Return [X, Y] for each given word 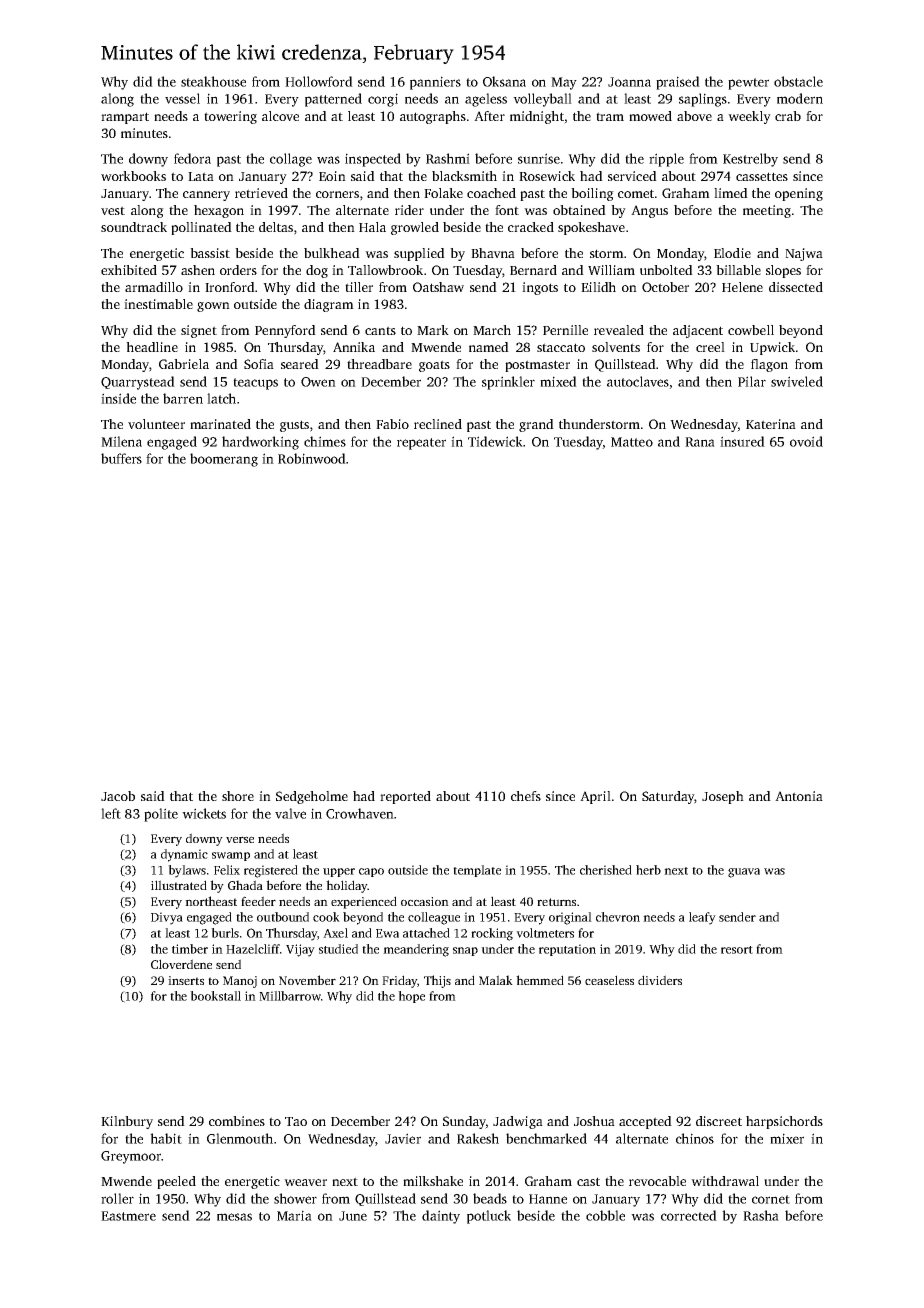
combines [237, 1121]
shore [238, 796]
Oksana [504, 81]
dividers [660, 980]
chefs [526, 796]
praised [678, 83]
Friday [399, 981]
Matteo [632, 442]
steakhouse [213, 81]
